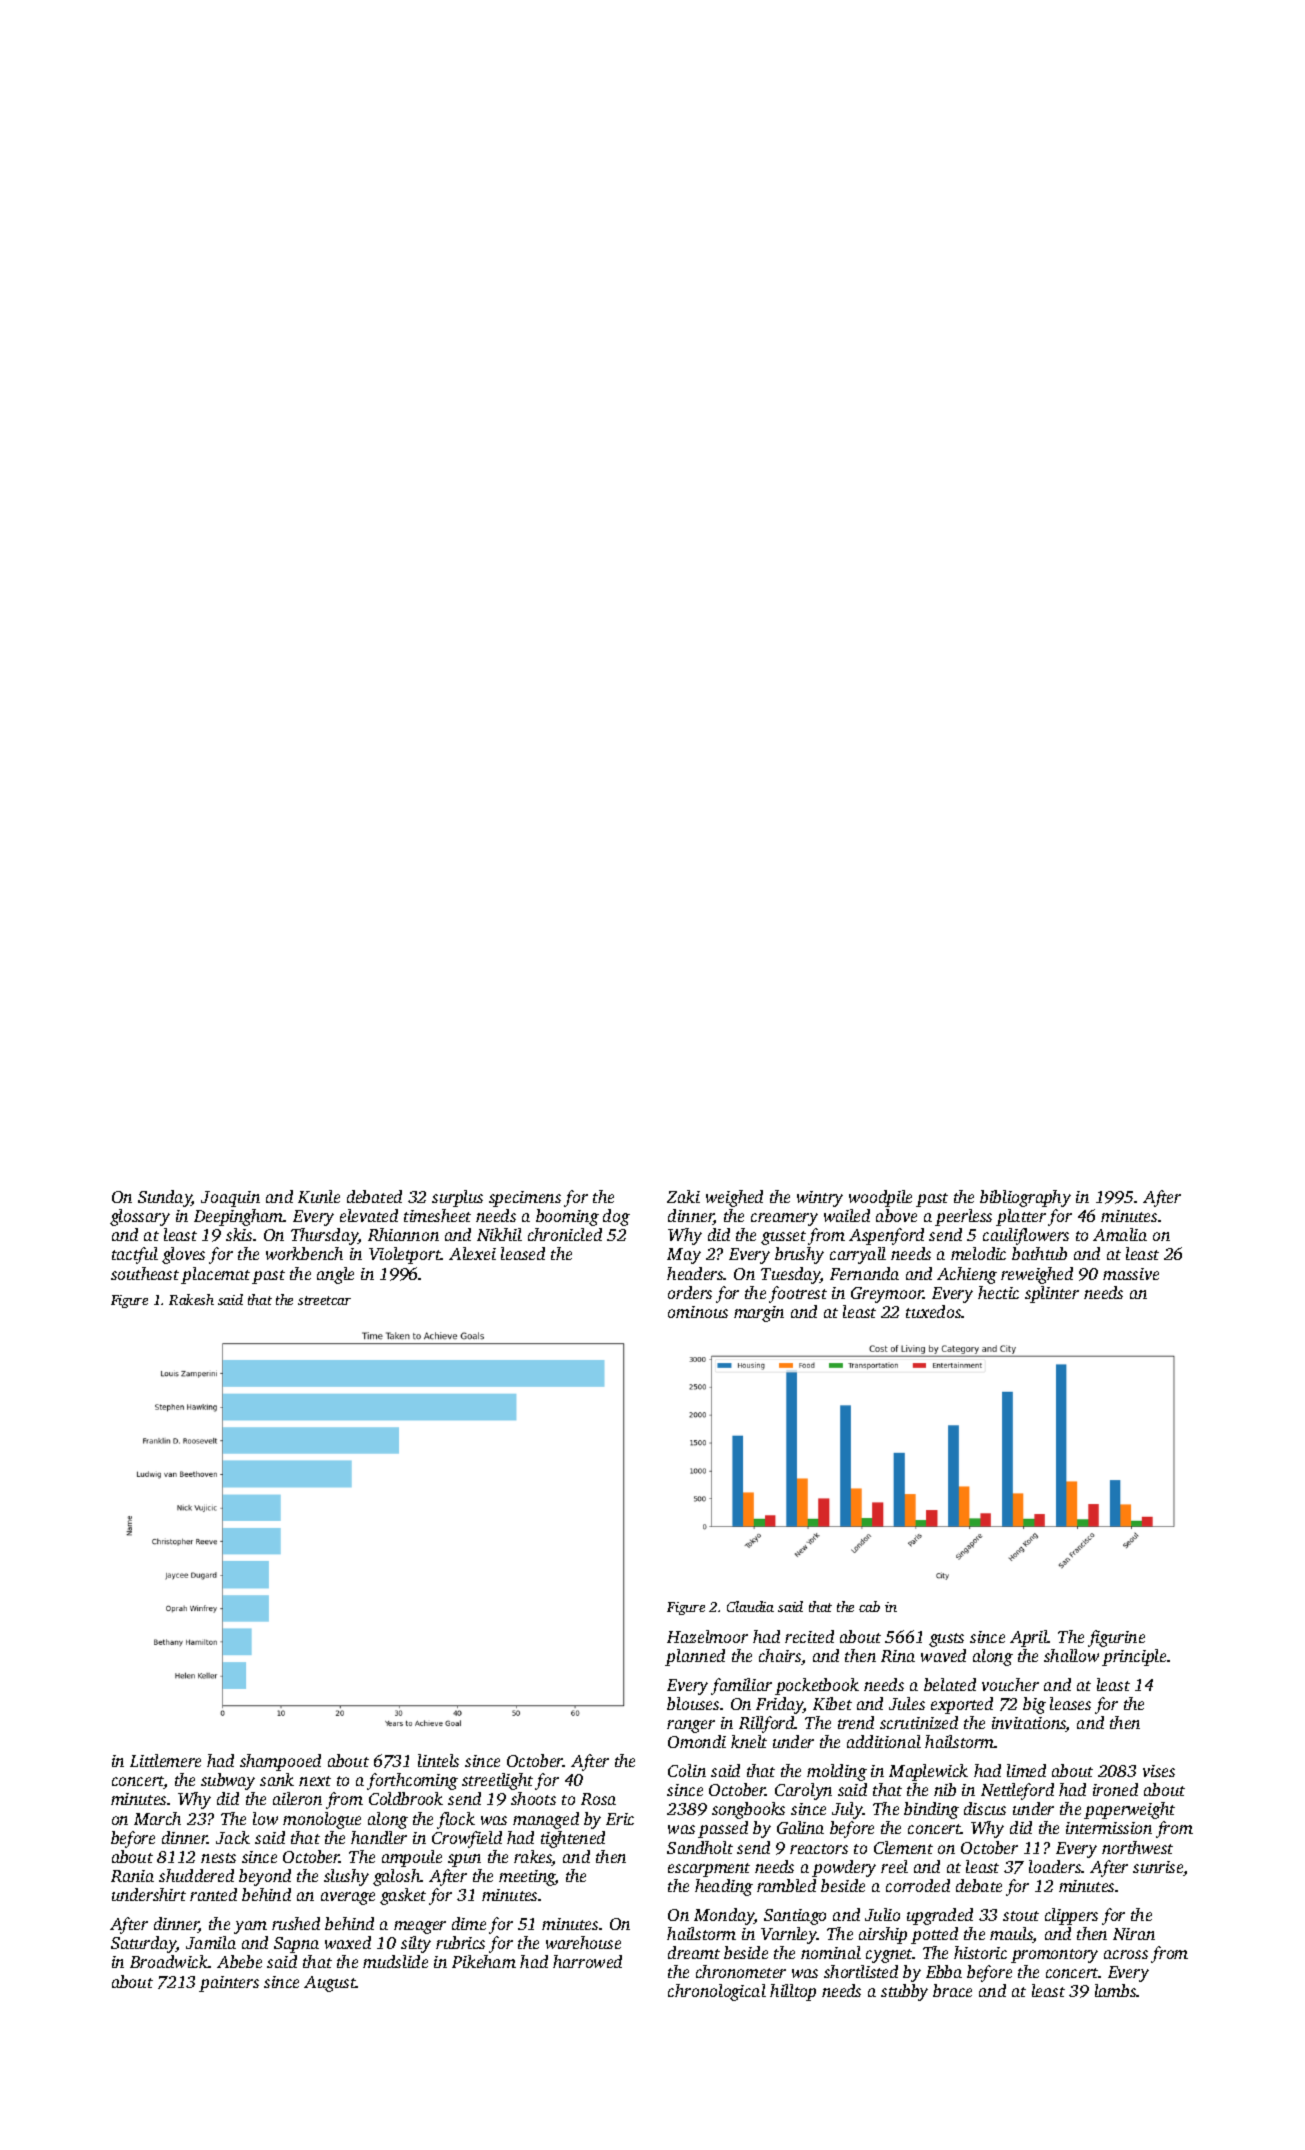 This screenshot has width=1305, height=2150. I want to click on Claudia, so click(750, 1606).
